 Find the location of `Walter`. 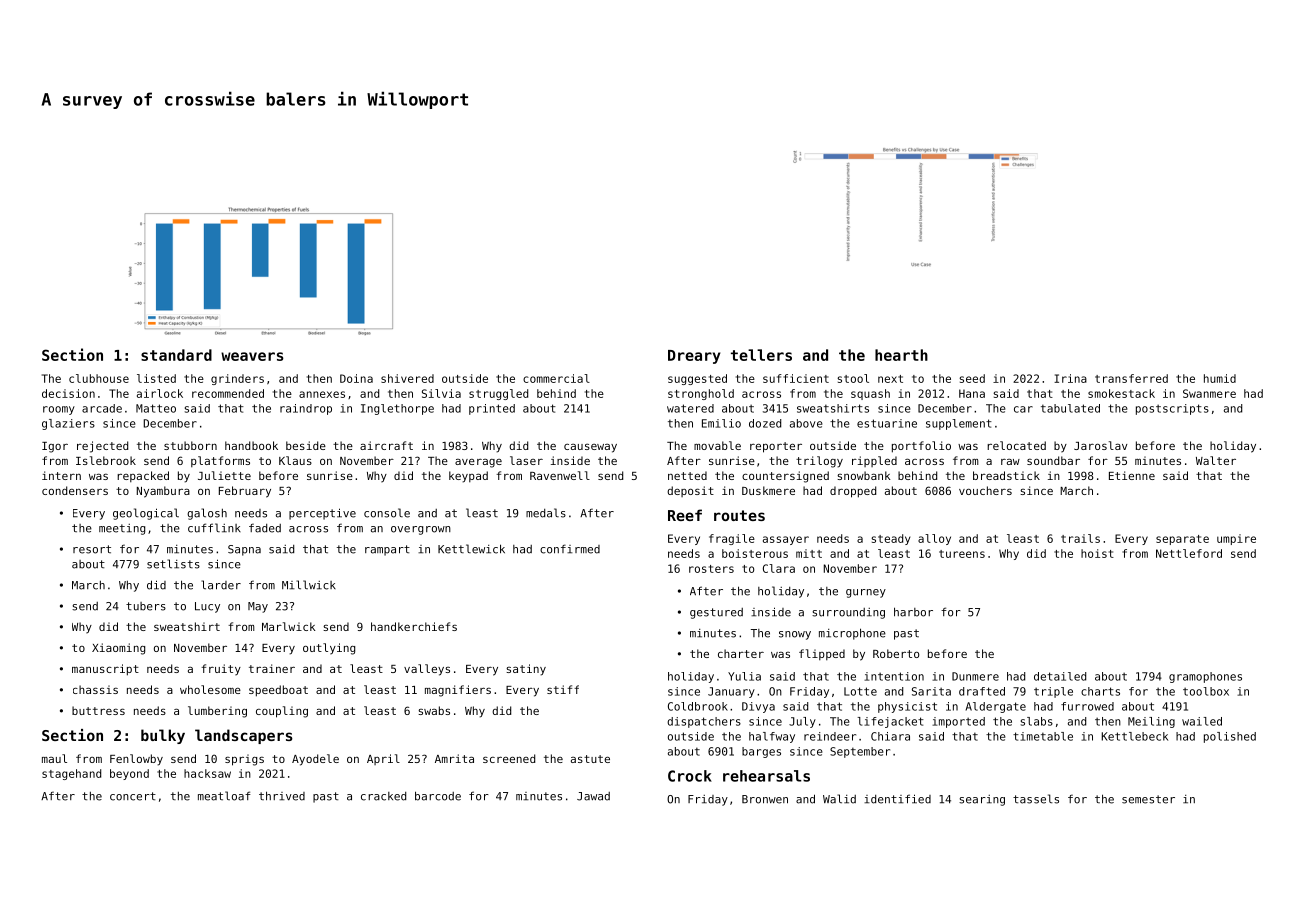

Walter is located at coordinates (1216, 460).
